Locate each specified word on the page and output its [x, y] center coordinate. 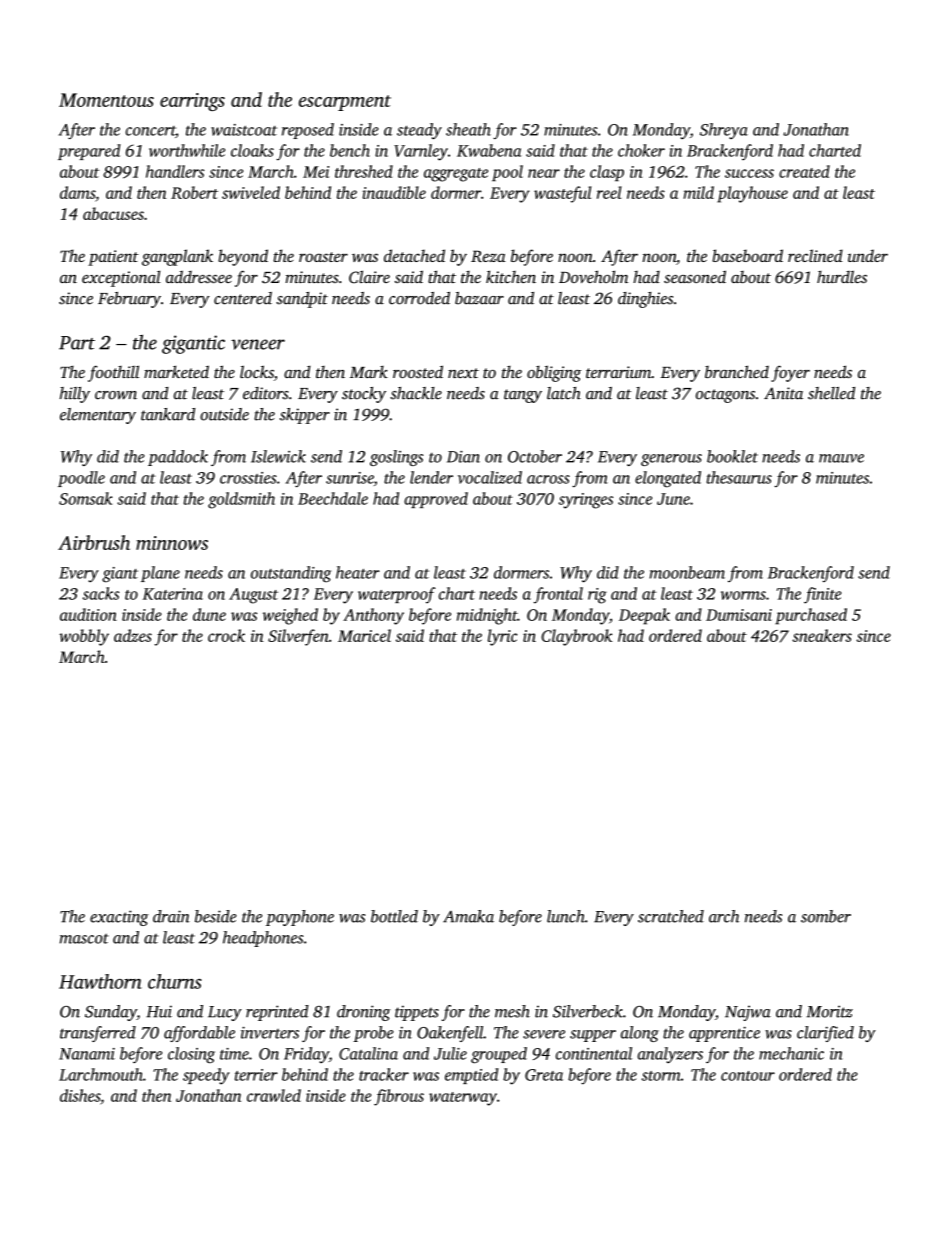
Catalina [368, 1053]
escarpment [345, 103]
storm [661, 1076]
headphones [263, 939]
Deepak [644, 616]
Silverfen [298, 637]
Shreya [724, 131]
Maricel [364, 635]
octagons [725, 396]
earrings [192, 102]
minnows [172, 543]
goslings [396, 458]
